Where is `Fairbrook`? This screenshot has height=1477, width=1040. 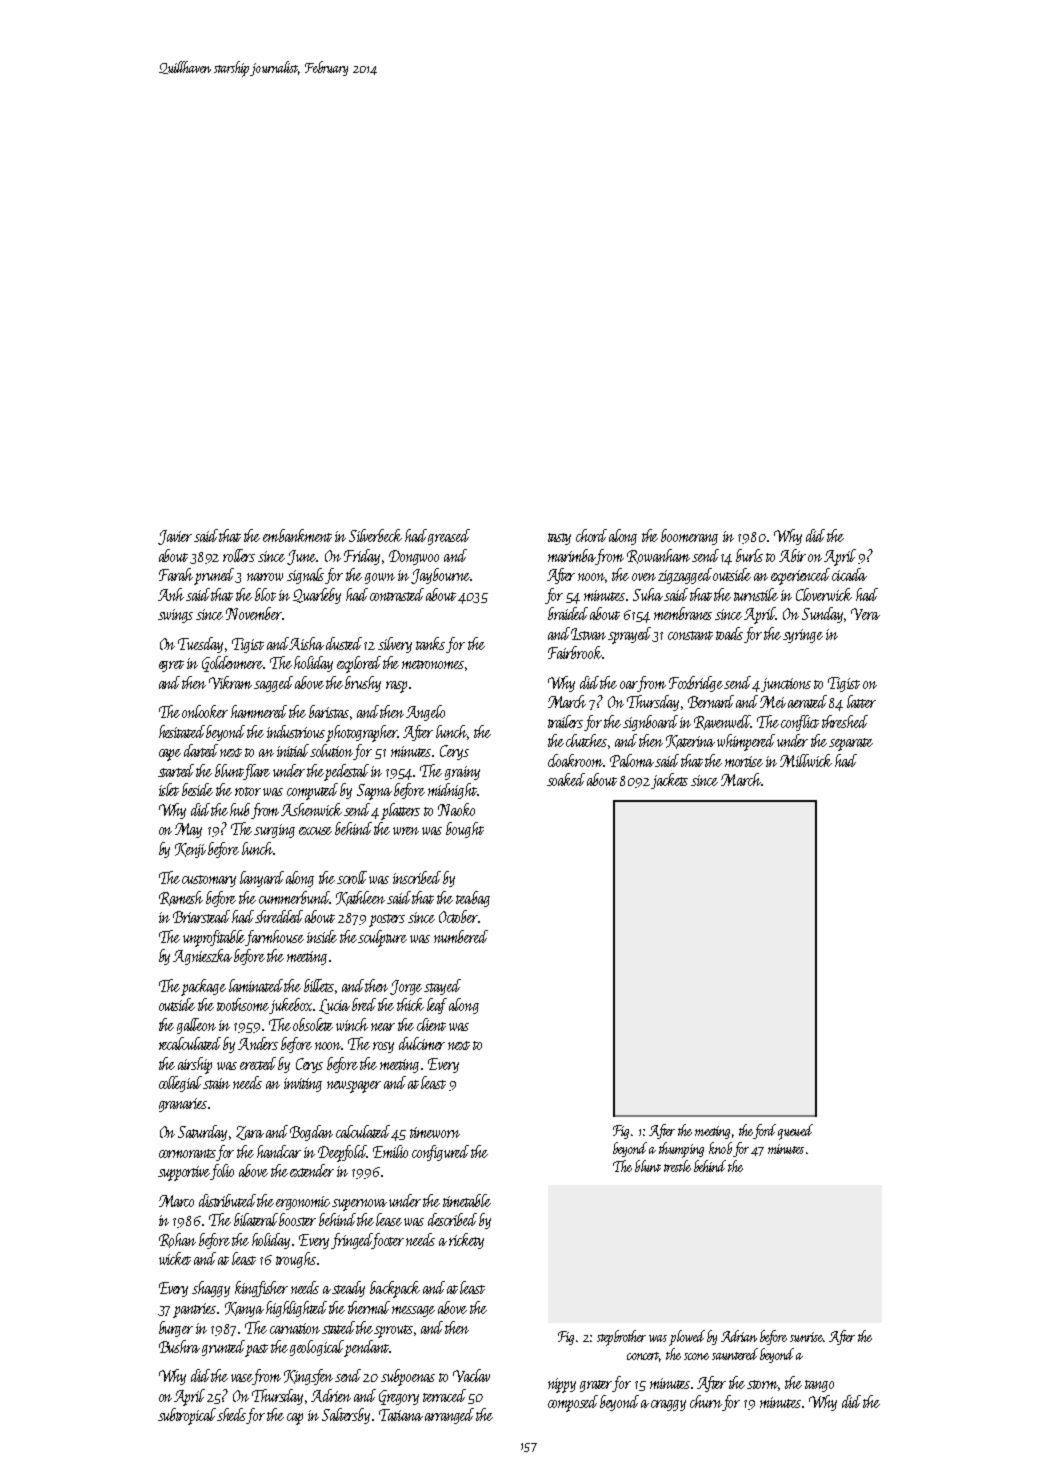 Fairbrook is located at coordinates (575, 652).
